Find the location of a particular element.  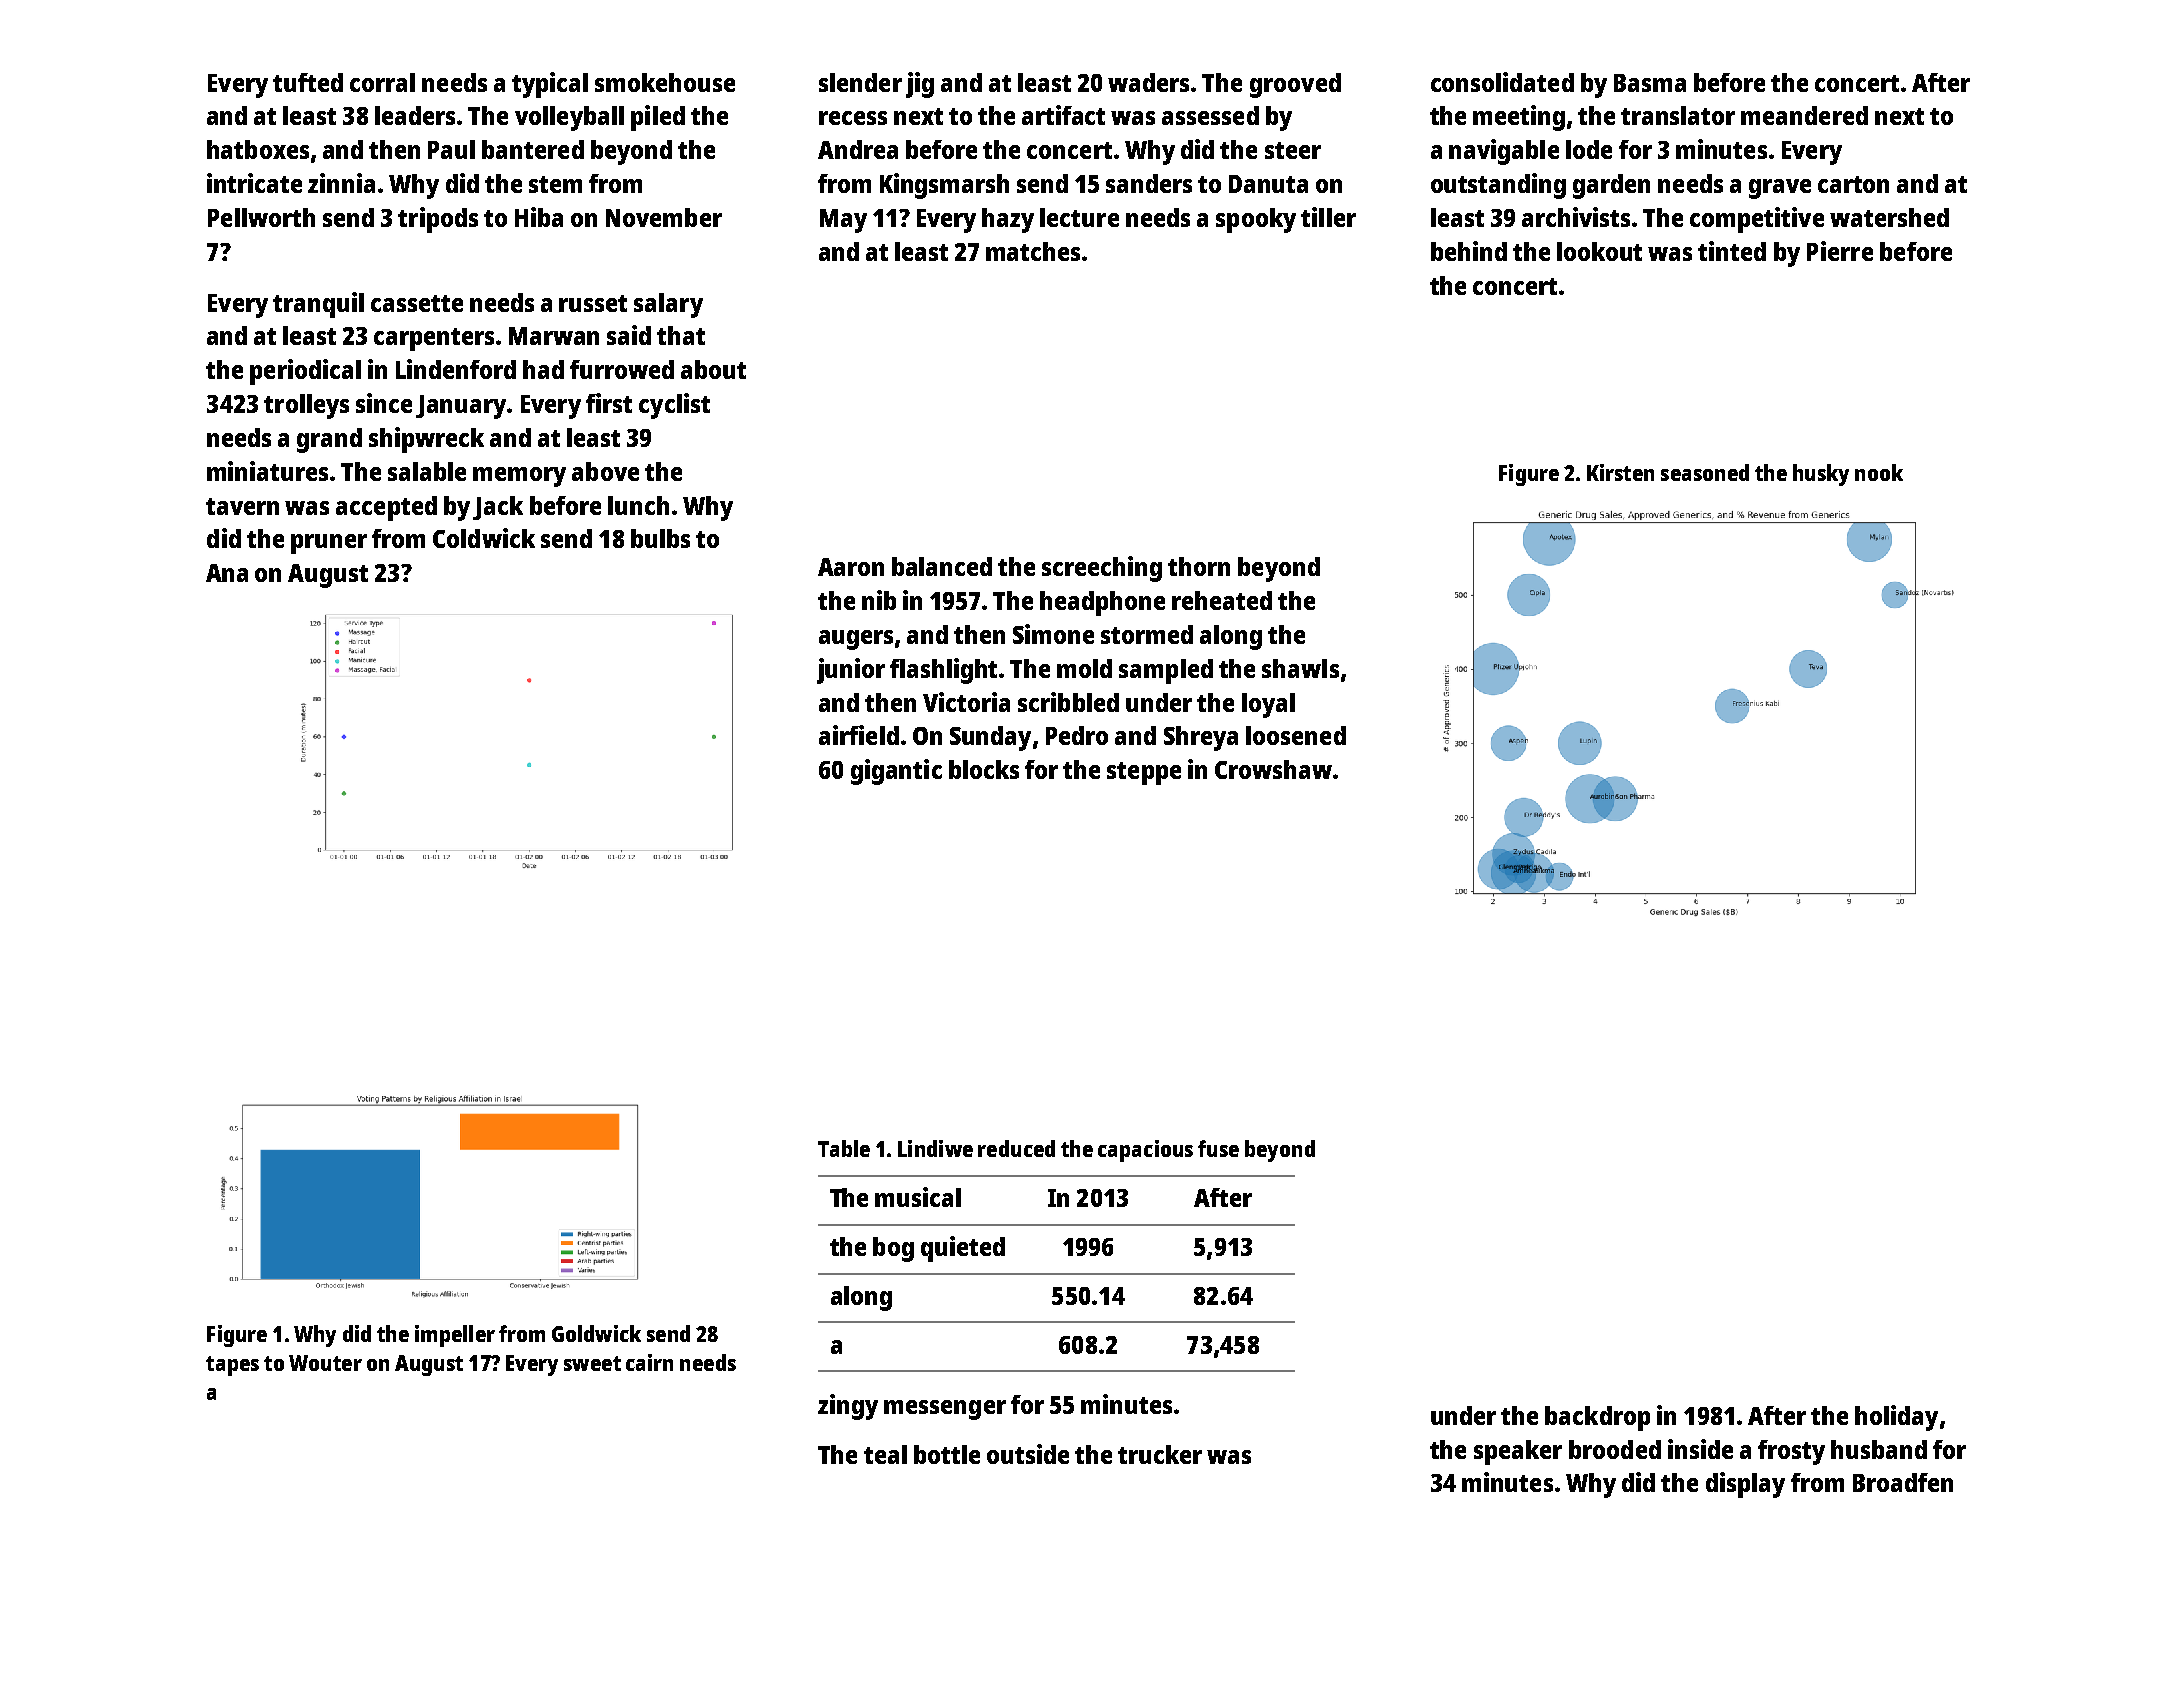

Pellworth is located at coordinates (261, 217).
